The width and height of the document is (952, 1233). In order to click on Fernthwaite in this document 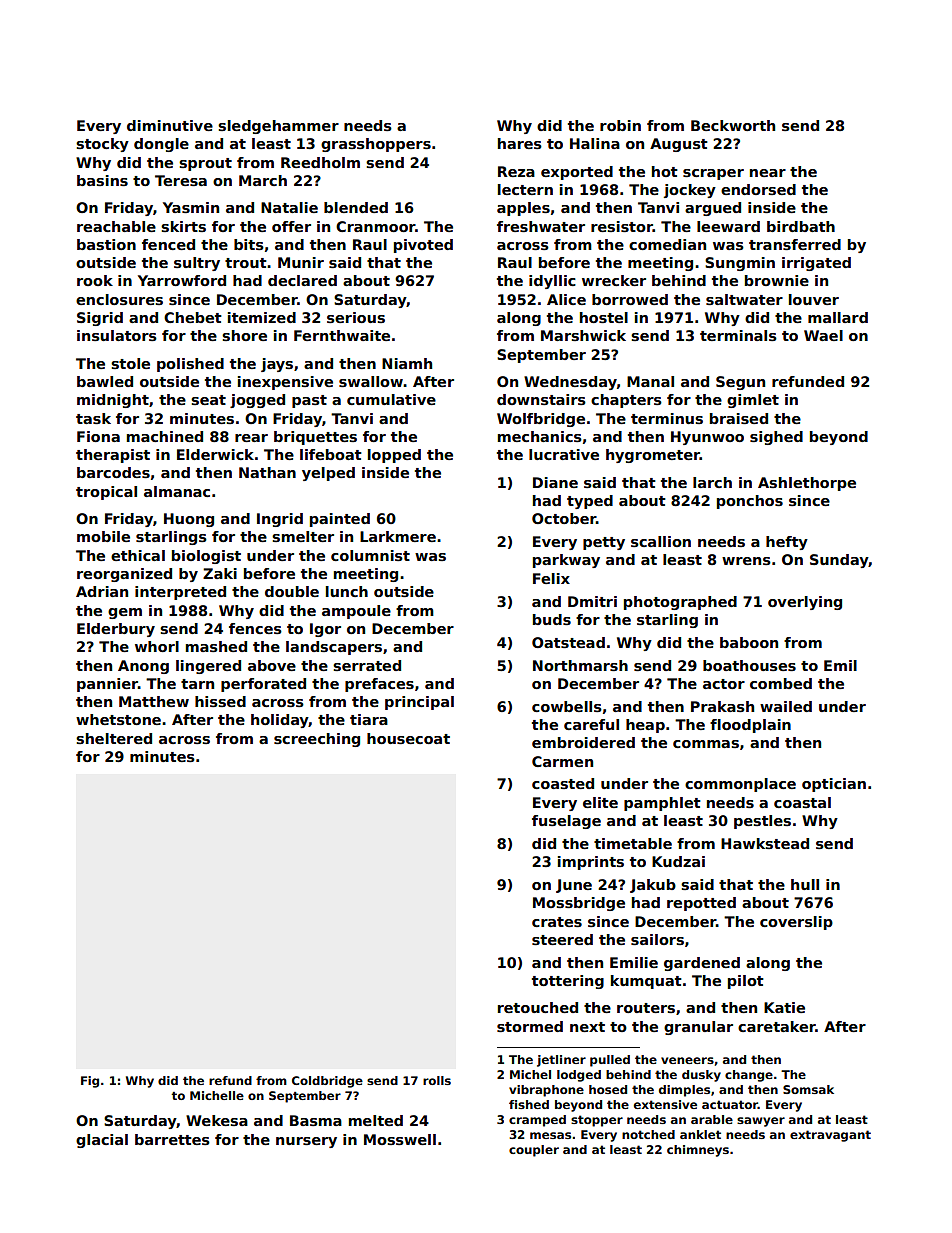, I will do `click(342, 335)`.
